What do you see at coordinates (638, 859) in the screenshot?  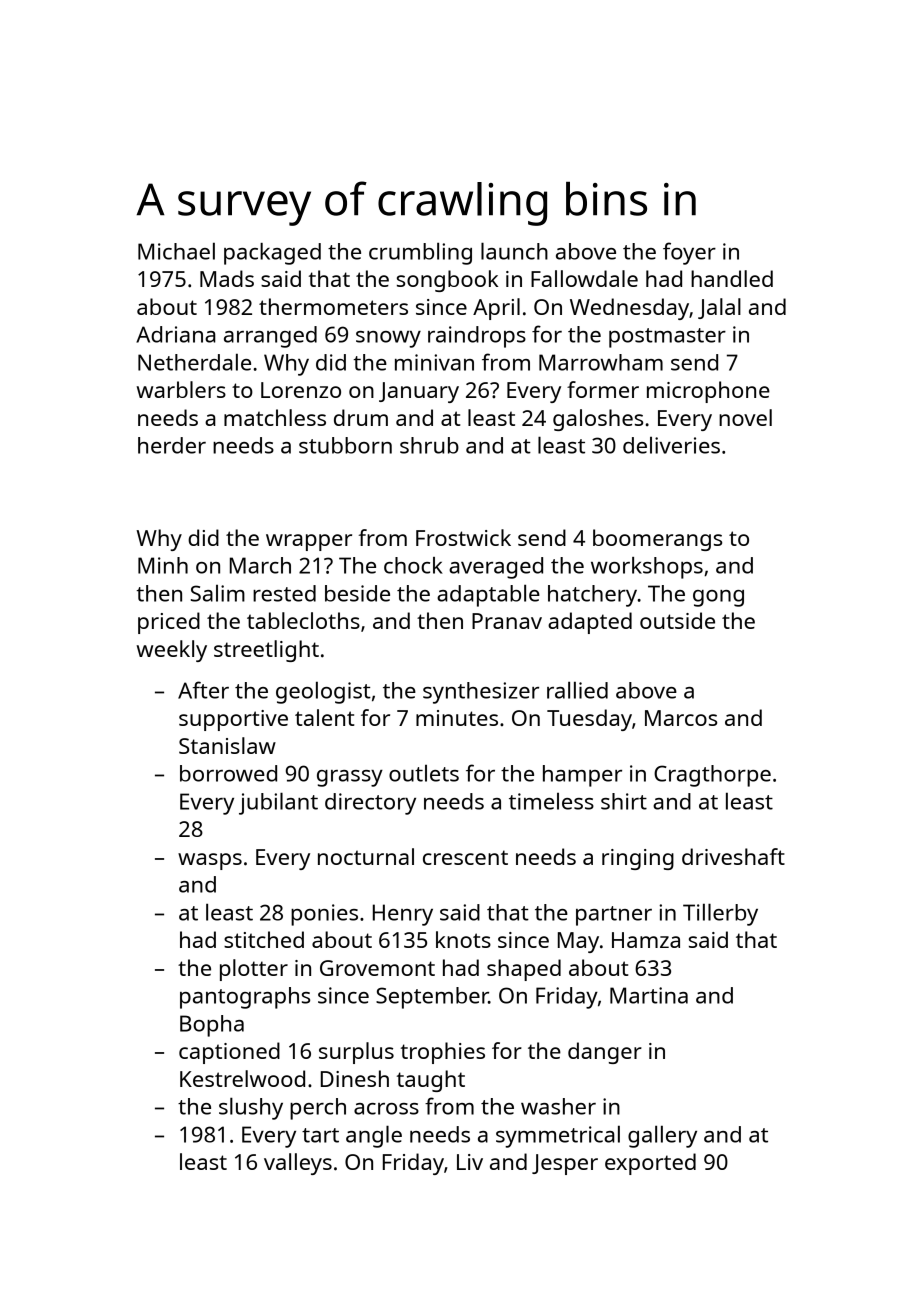 I see `ringing` at bounding box center [638, 859].
